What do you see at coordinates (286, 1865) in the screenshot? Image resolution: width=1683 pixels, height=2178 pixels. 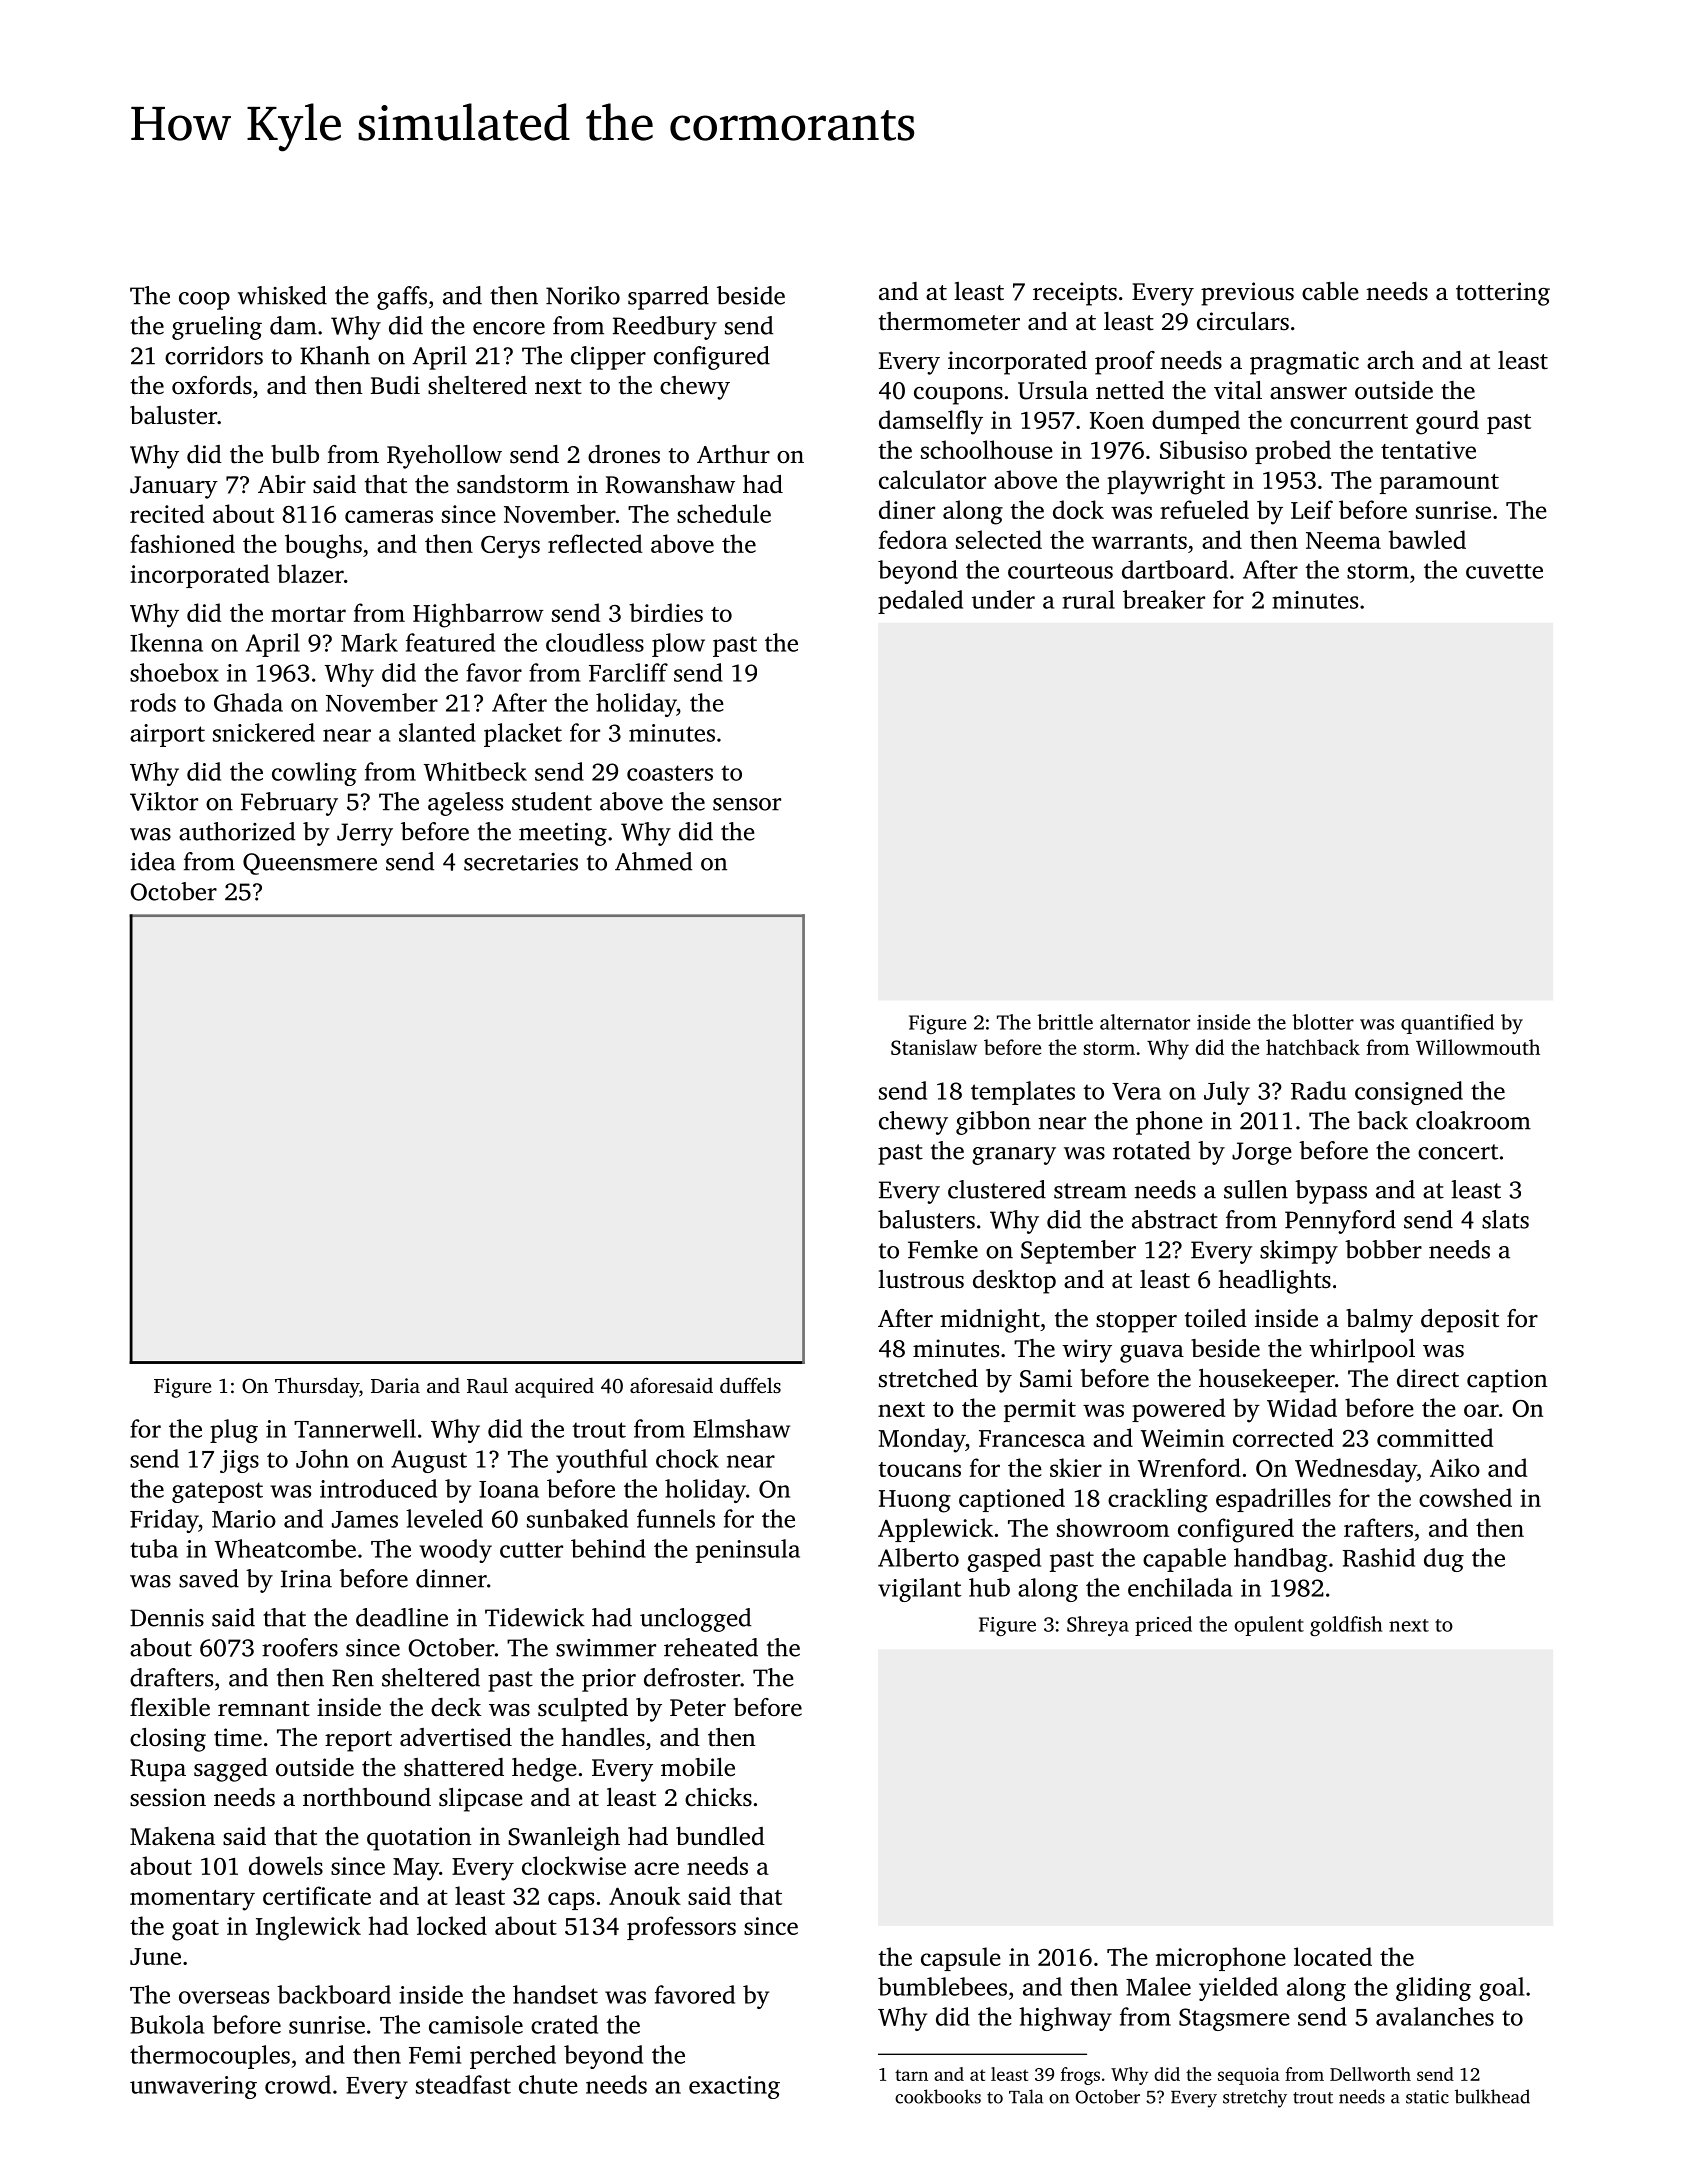 I see `dowels` at bounding box center [286, 1865].
